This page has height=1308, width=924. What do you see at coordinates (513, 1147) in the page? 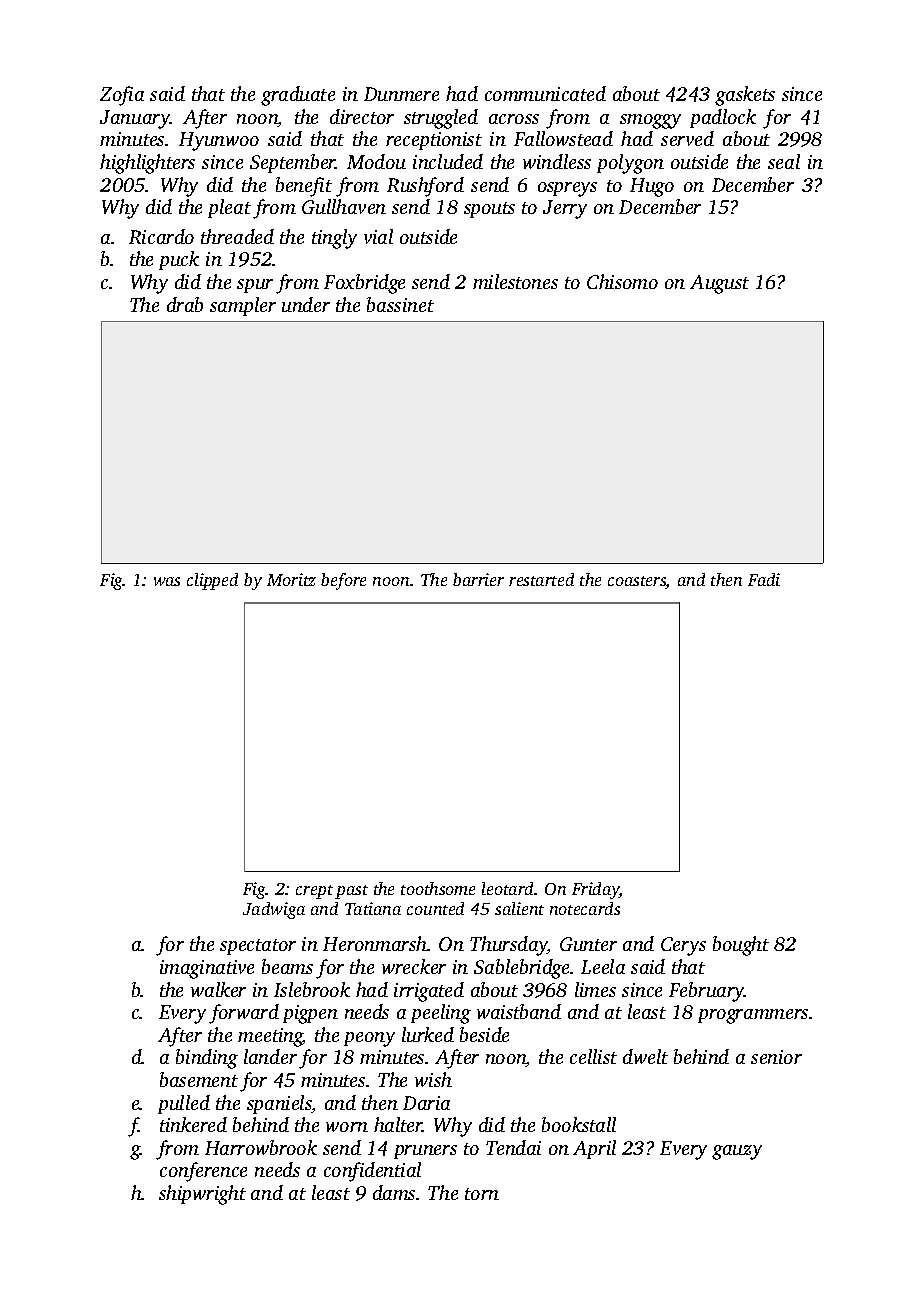
I see `Tendai` at bounding box center [513, 1147].
